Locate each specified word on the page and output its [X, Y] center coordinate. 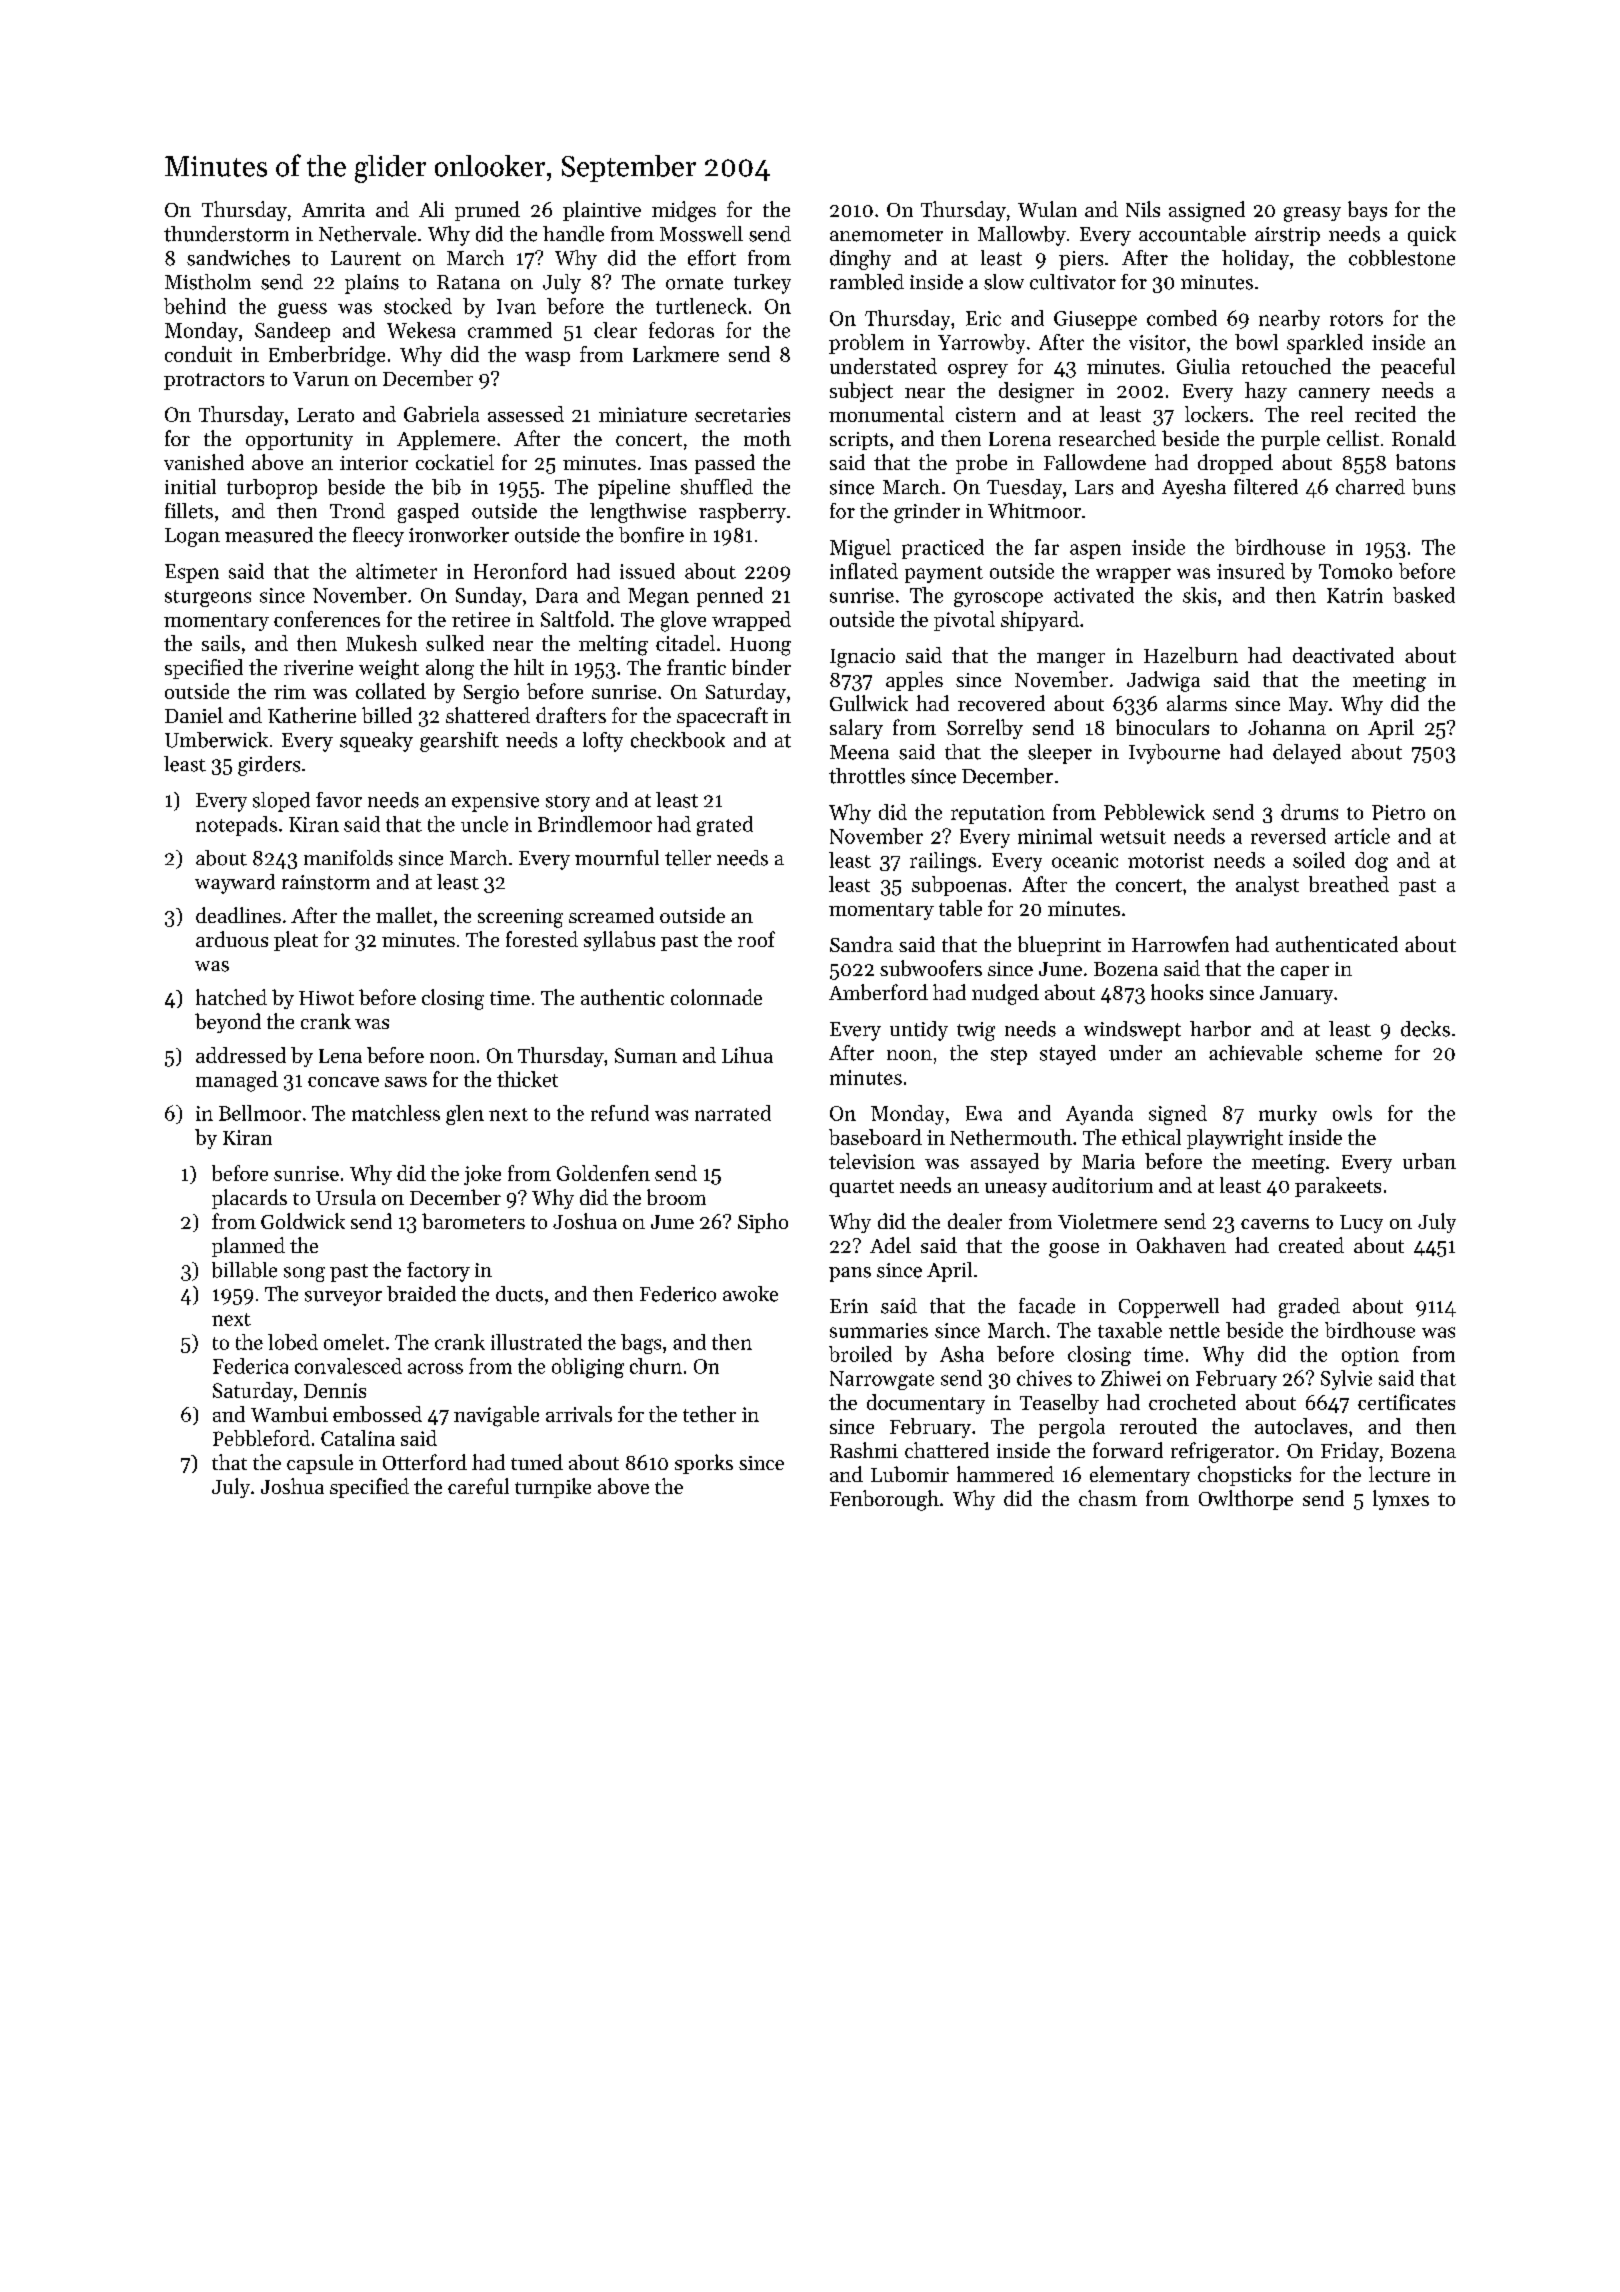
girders [269, 766]
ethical [1151, 1137]
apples [914, 681]
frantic [696, 667]
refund [620, 1113]
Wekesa [421, 330]
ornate [694, 283]
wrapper [1133, 575]
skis [1199, 595]
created [1311, 1245]
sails [221, 643]
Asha [962, 1354]
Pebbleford [261, 1438]
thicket [527, 1079]
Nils [1143, 209]
